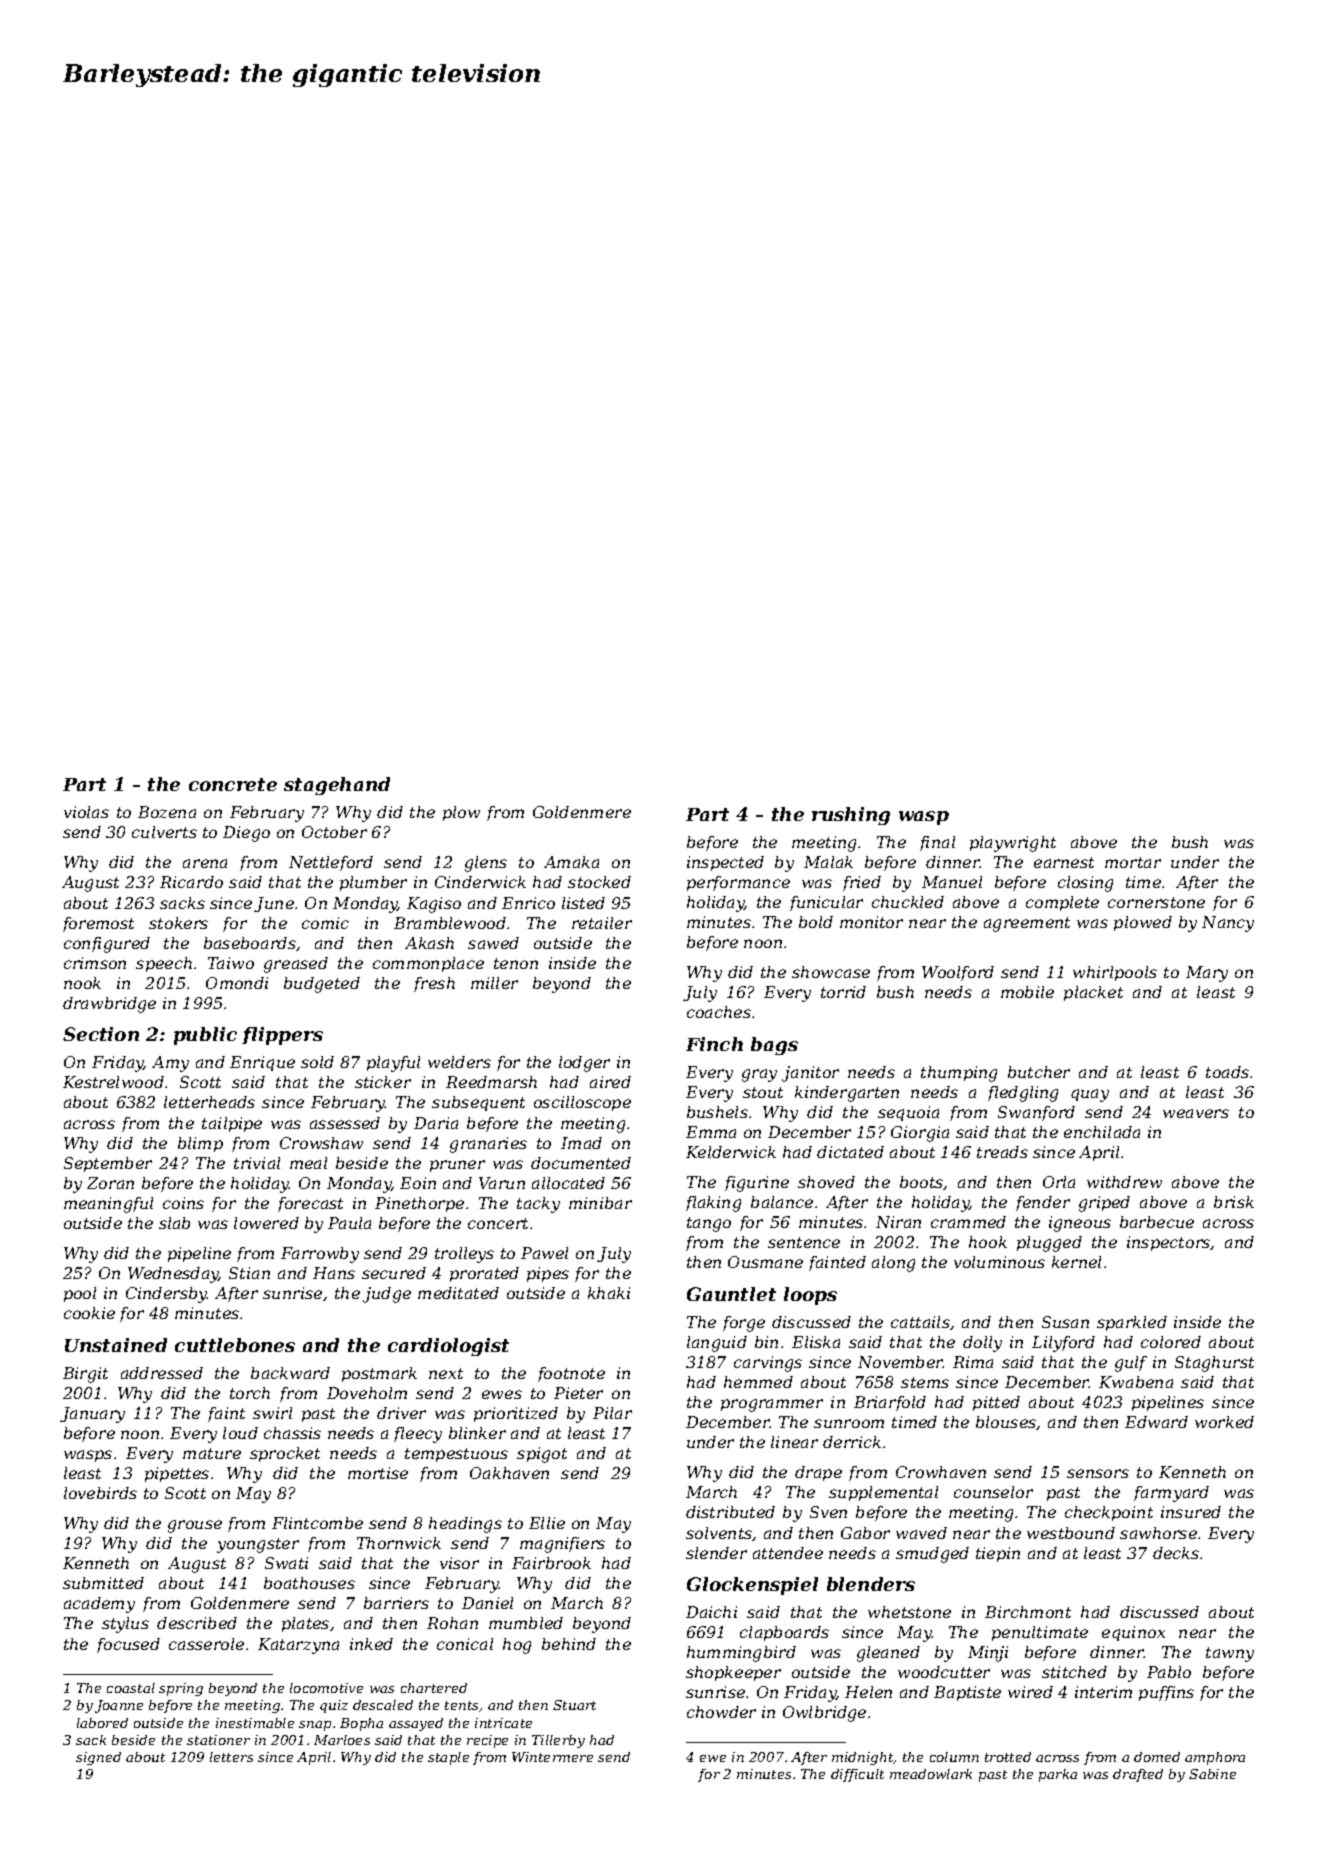 Image resolution: width=1318 pixels, height=1864 pixels. I want to click on boathouses, so click(309, 1583).
